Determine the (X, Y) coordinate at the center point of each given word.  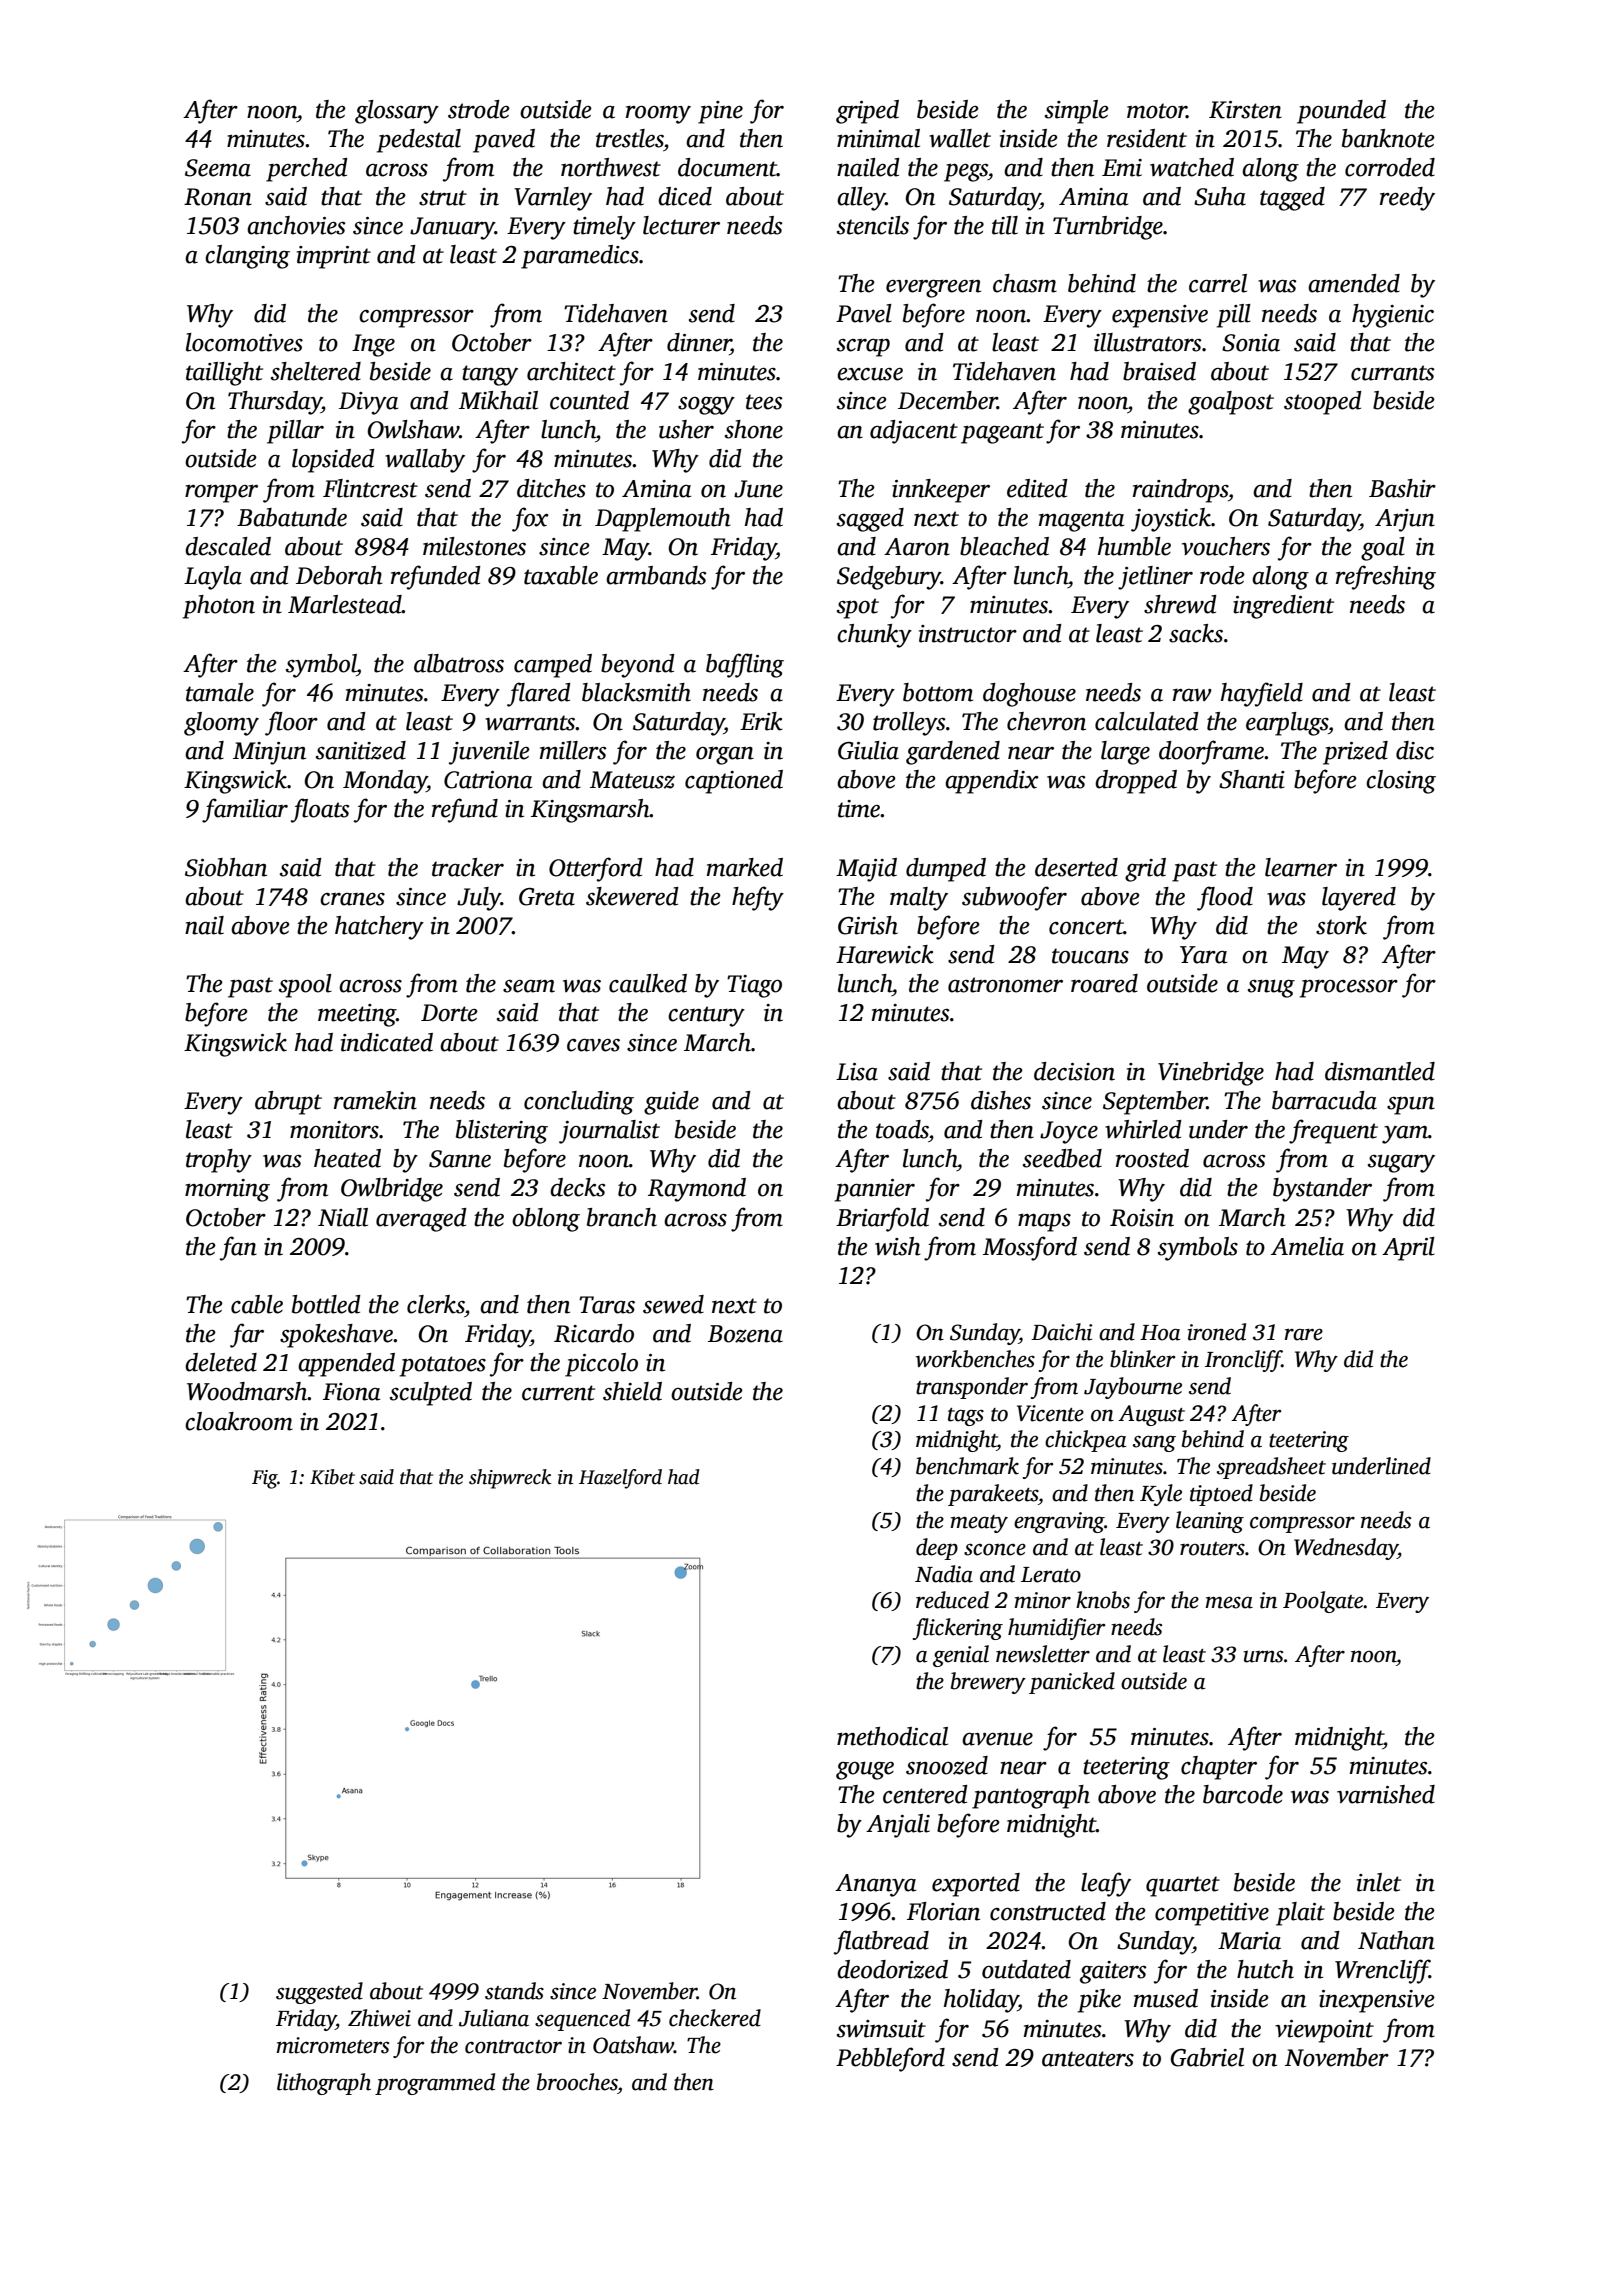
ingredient (1283, 607)
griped (867, 112)
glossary (397, 112)
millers (573, 750)
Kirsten (1245, 110)
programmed (435, 2084)
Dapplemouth (663, 520)
